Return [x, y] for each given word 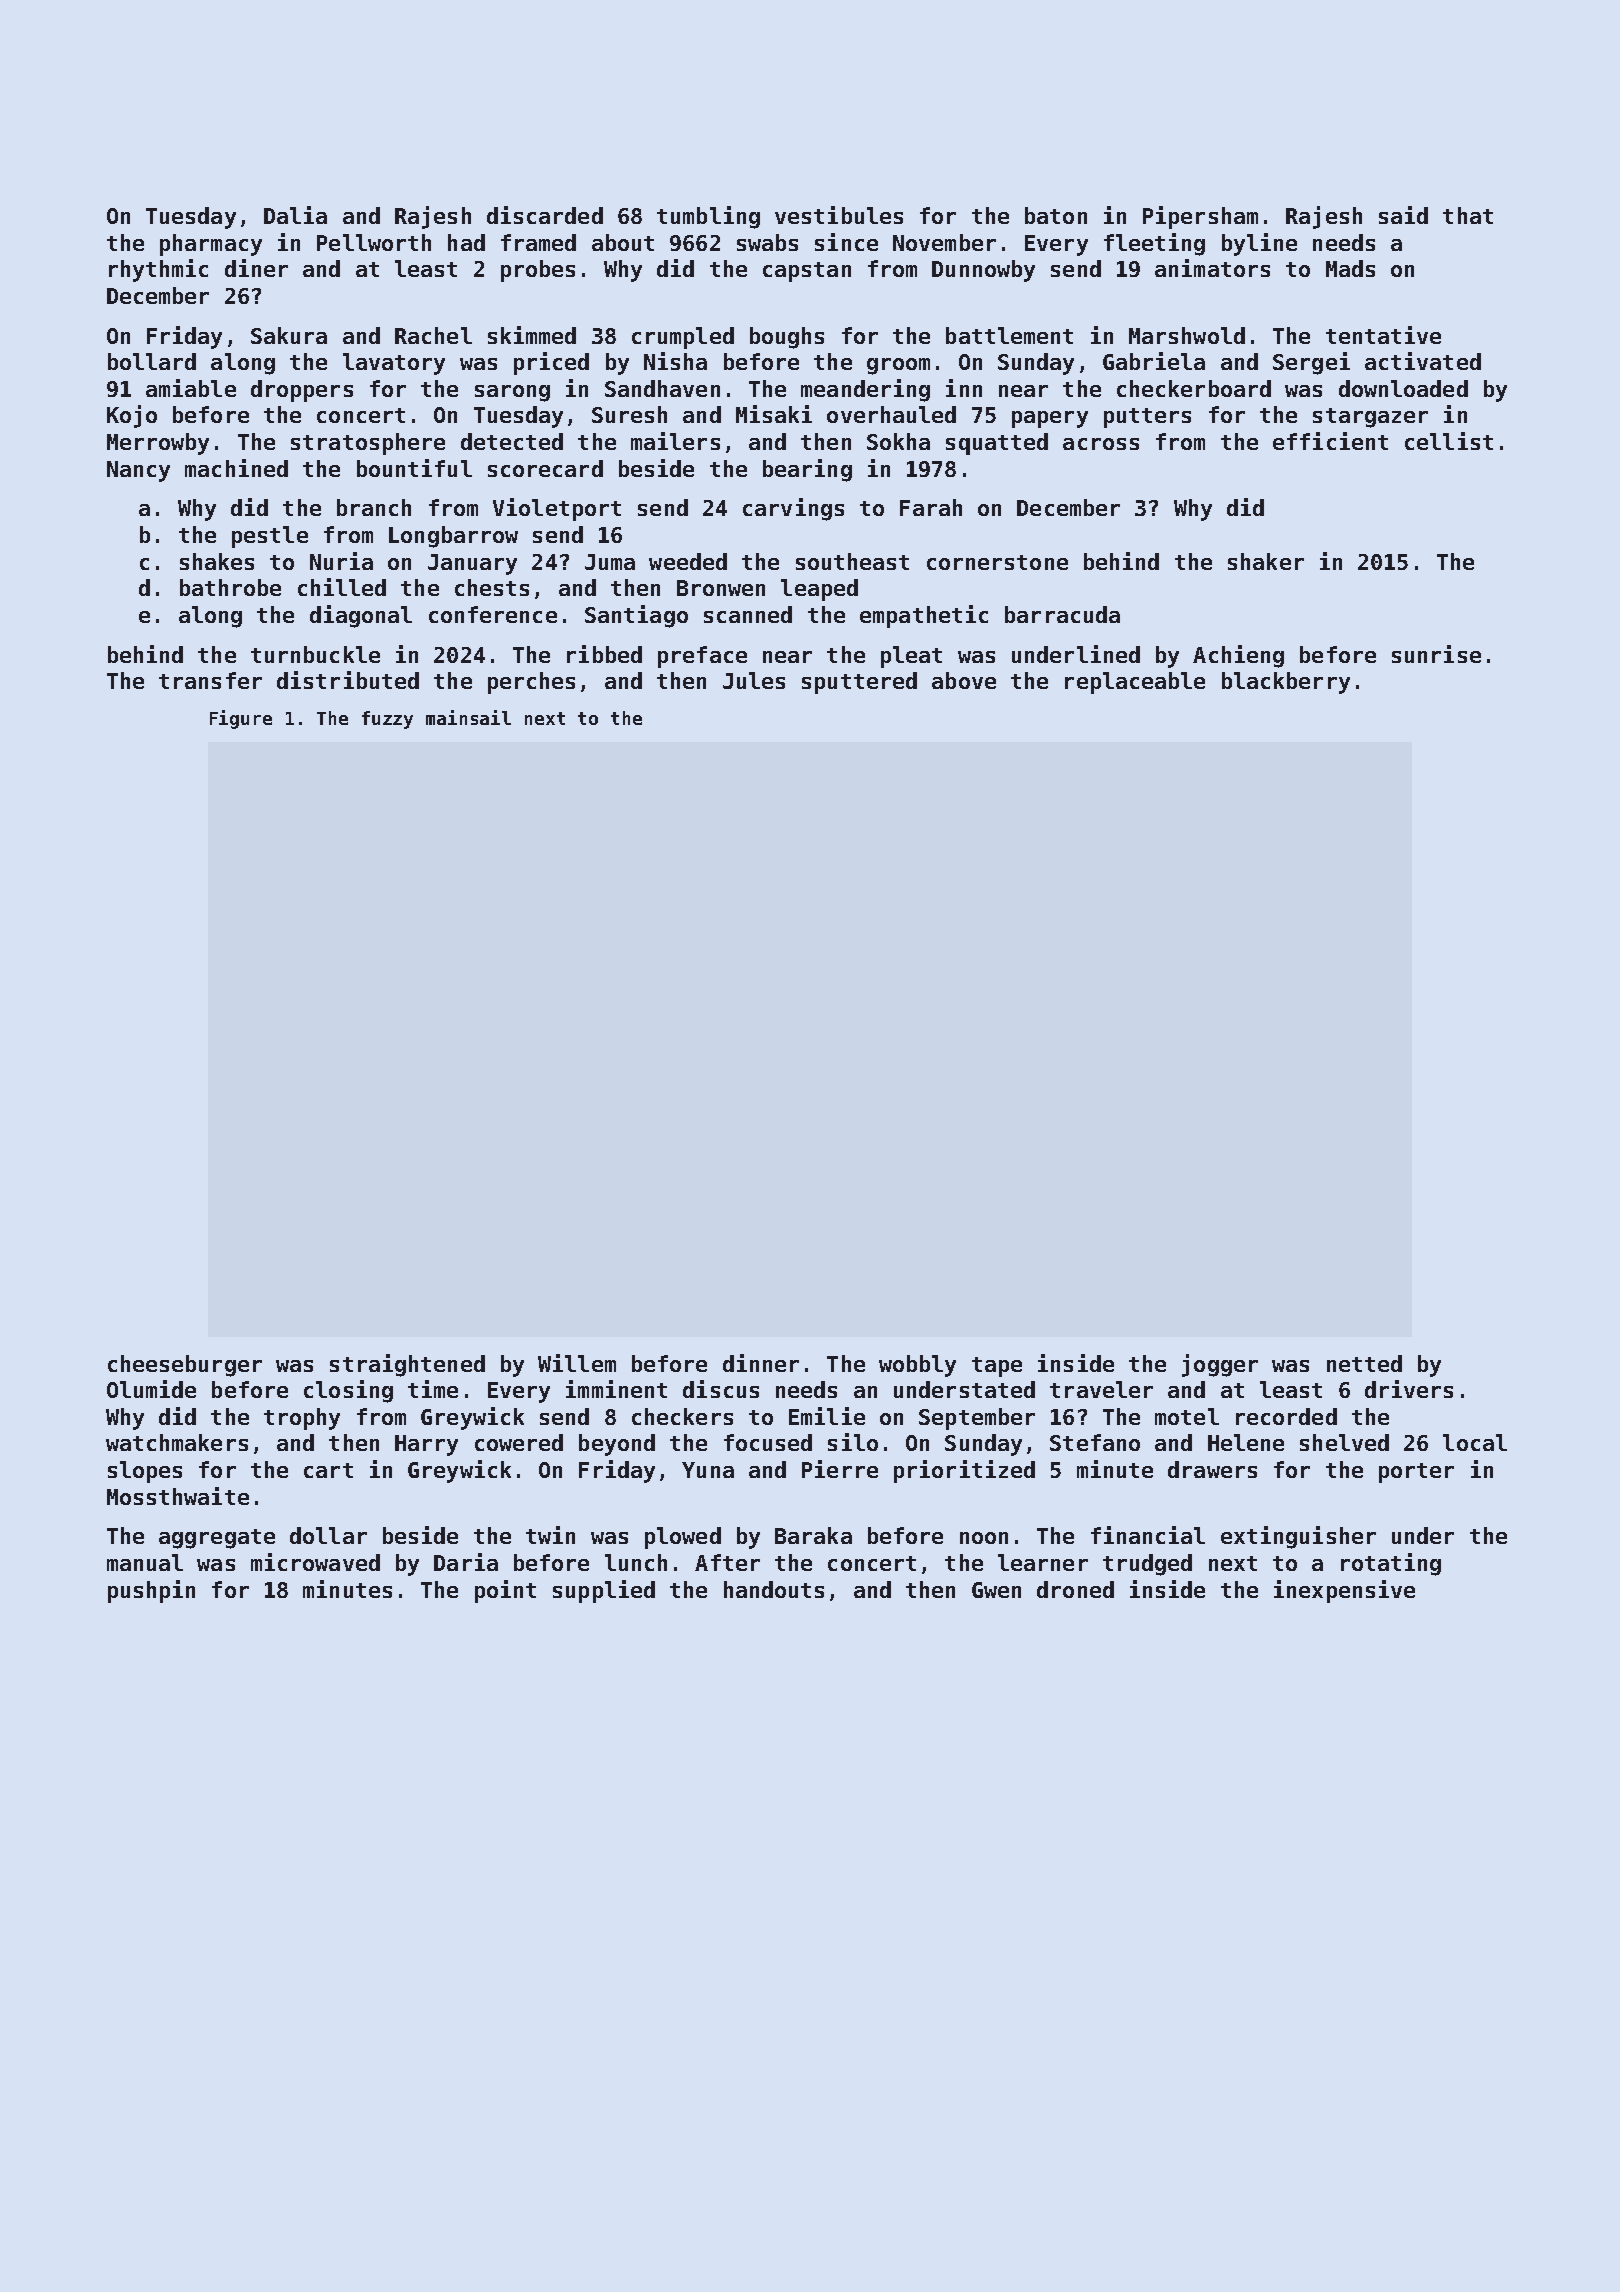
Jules [754, 680]
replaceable [1135, 683]
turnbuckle [315, 654]
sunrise [1436, 654]
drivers [1409, 1389]
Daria [466, 1562]
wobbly [917, 1366]
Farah [931, 507]
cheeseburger [185, 1366]
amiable [191, 388]
